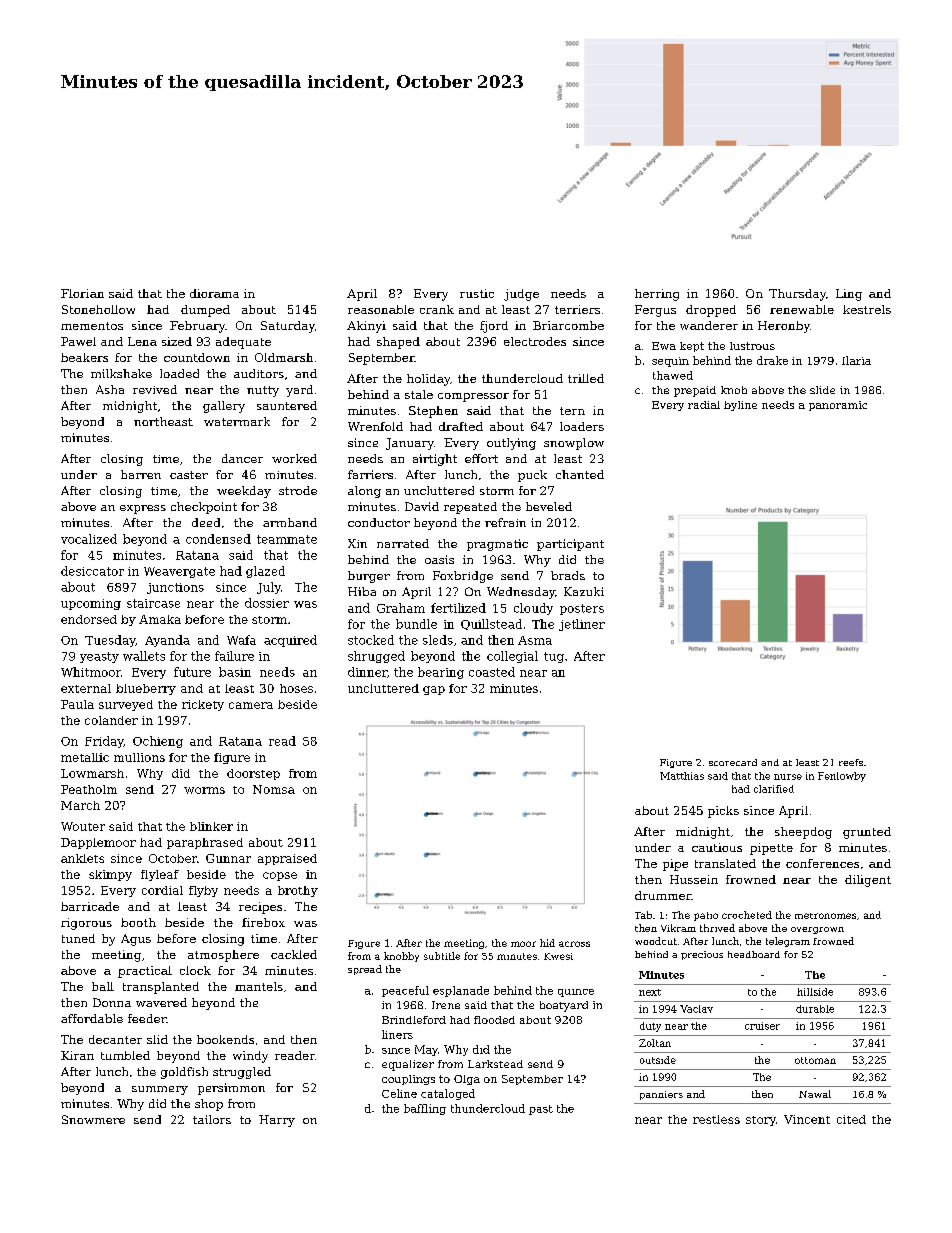  I want to click on bookends, so click(225, 1039).
